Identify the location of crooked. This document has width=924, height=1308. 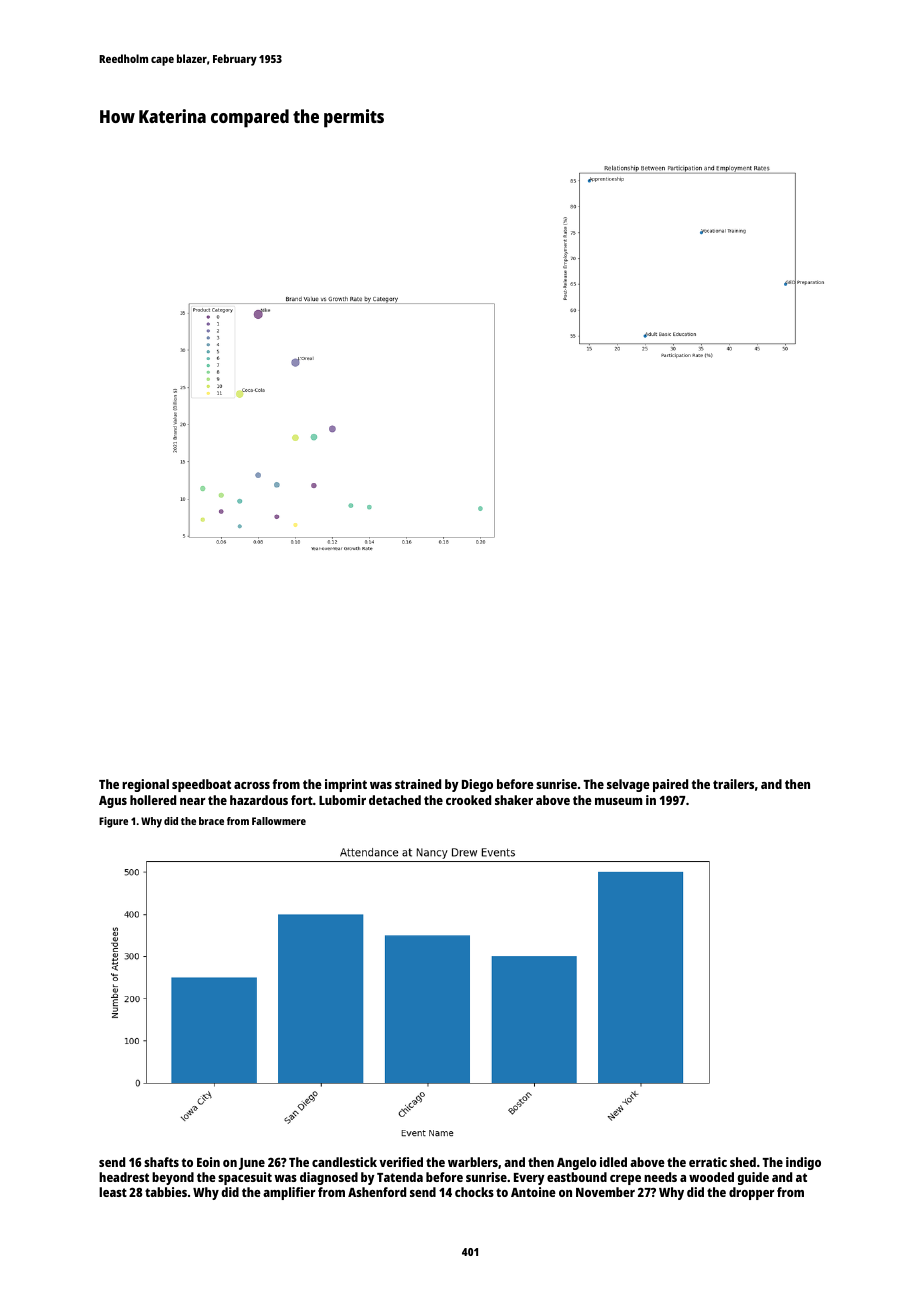
(468, 800).
